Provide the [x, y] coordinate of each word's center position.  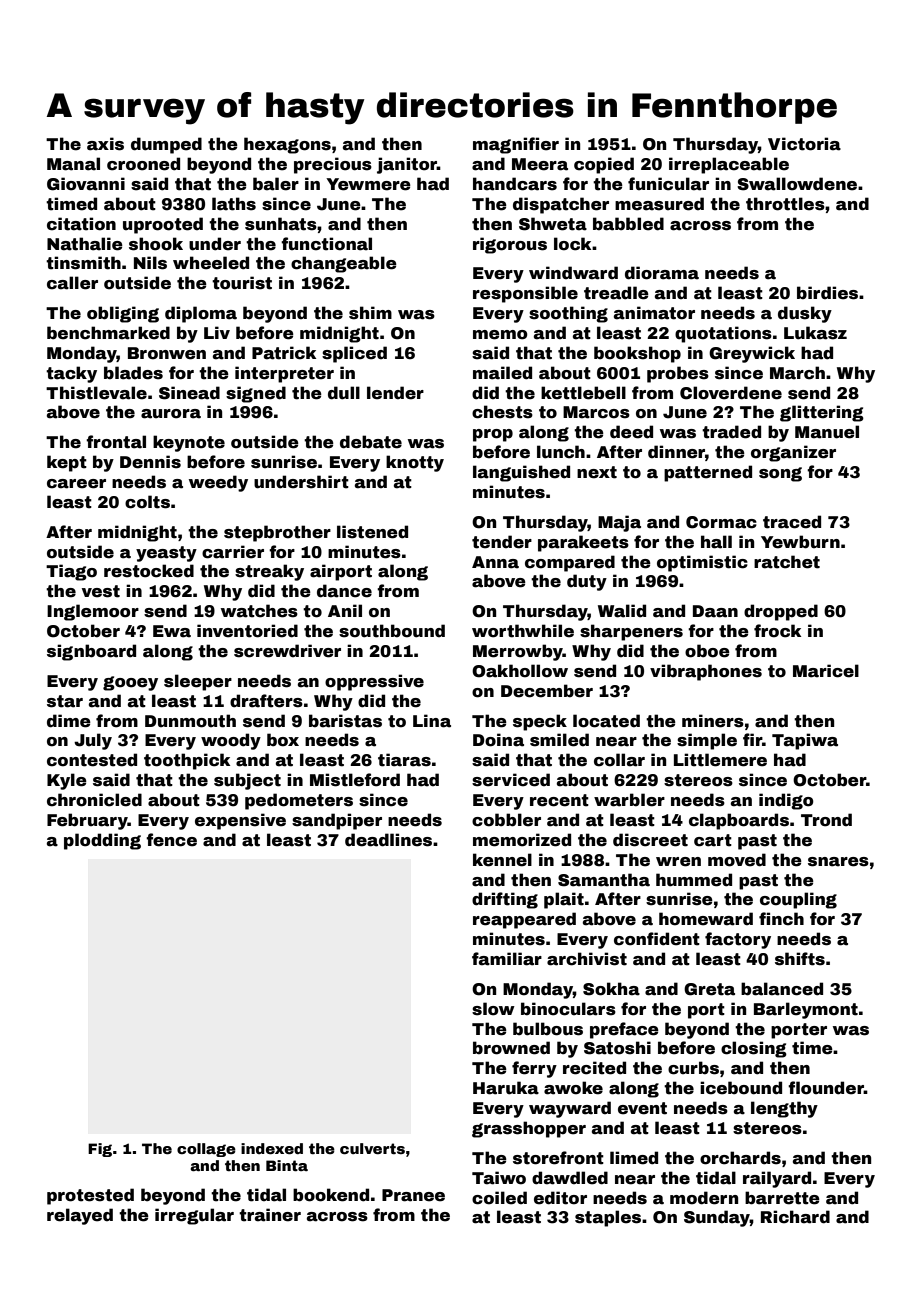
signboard [91, 652]
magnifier [516, 145]
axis [105, 144]
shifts [800, 959]
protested [90, 1196]
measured [659, 204]
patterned [708, 473]
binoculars [568, 1009]
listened [372, 532]
